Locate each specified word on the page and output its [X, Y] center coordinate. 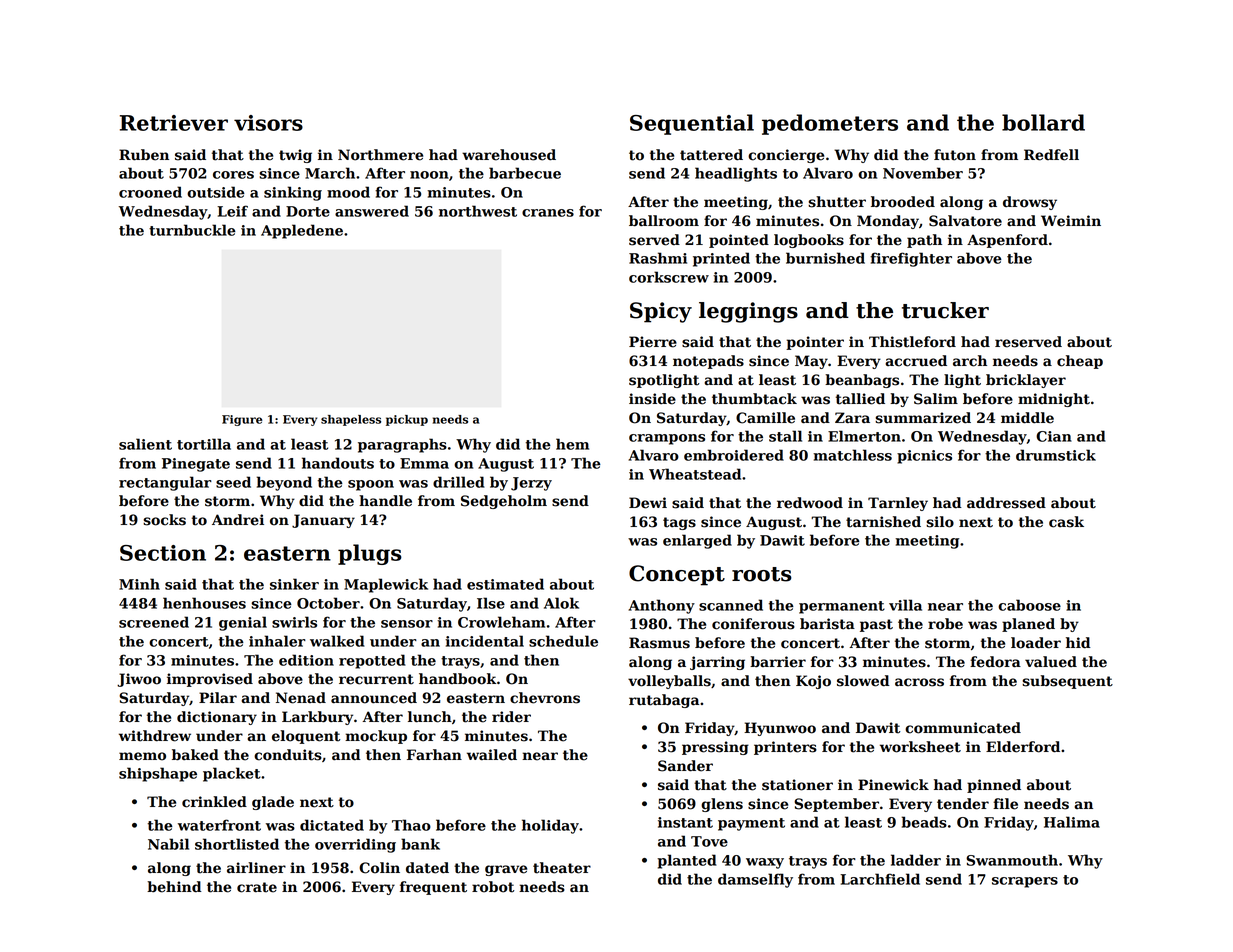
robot [493, 887]
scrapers [1025, 882]
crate [257, 887]
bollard [1043, 122]
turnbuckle [192, 230]
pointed [739, 241]
